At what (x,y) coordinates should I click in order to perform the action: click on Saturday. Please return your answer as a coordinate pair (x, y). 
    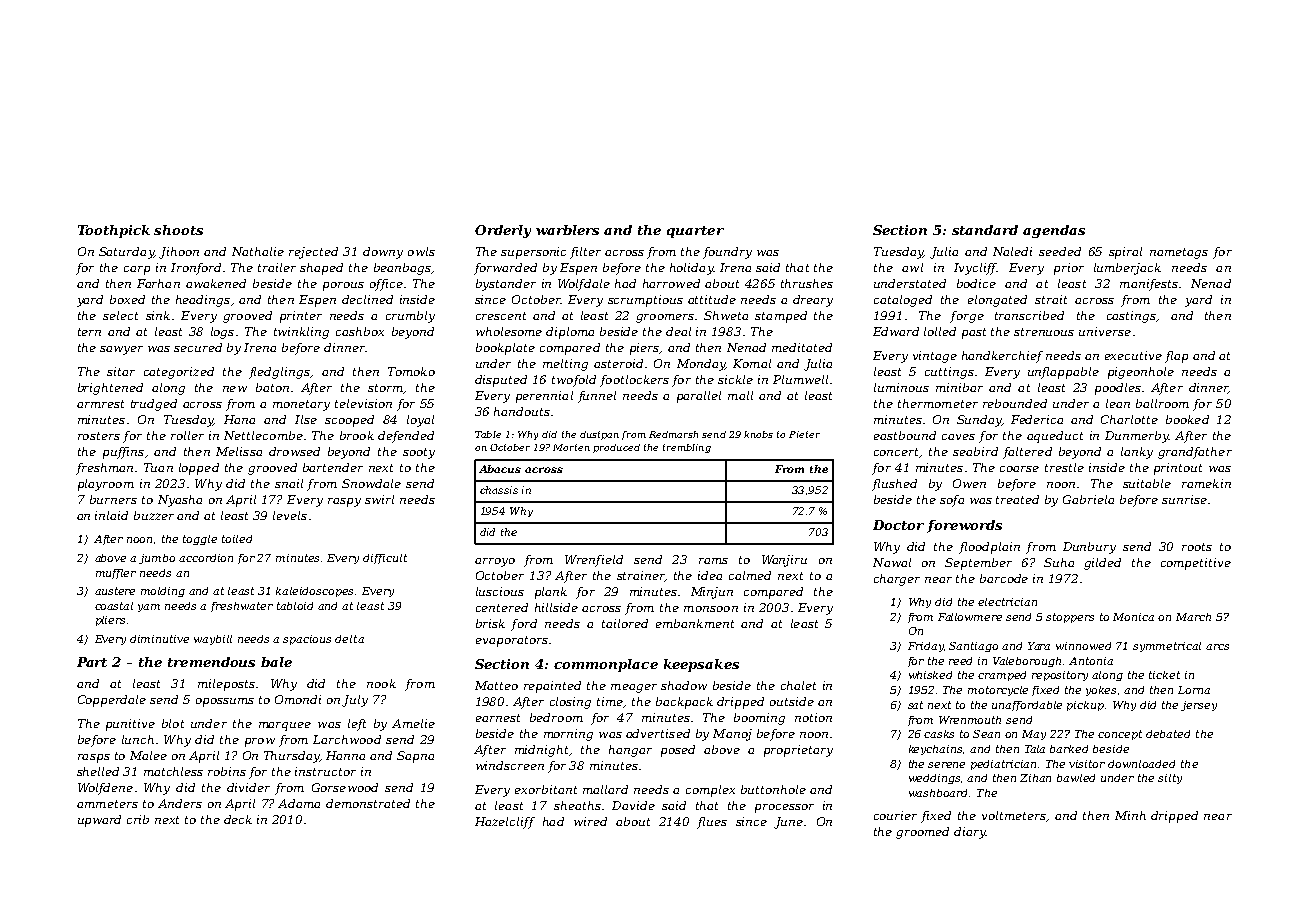
    Looking at the image, I should click on (126, 253).
